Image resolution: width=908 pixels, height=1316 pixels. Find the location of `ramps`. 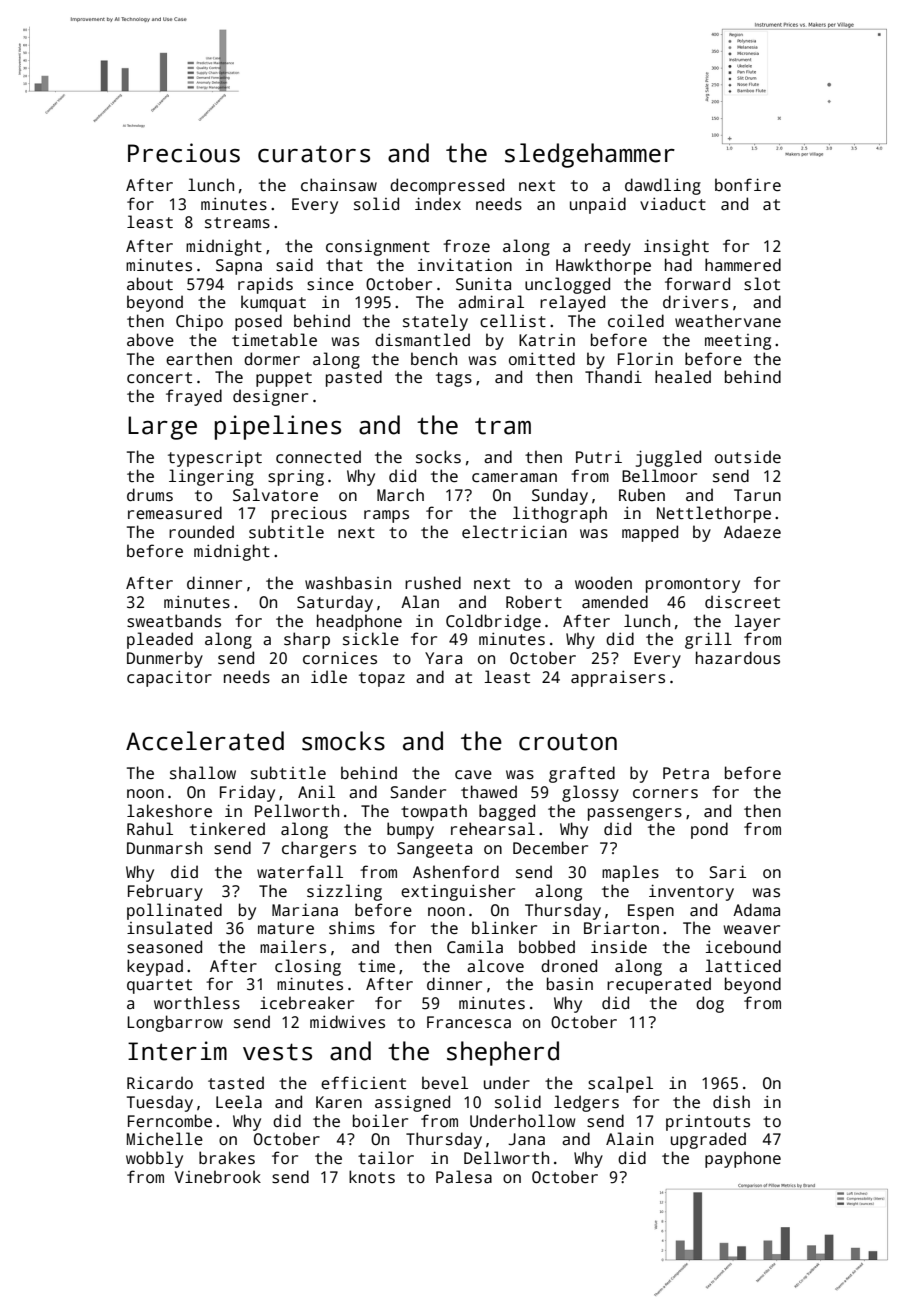

ramps is located at coordinates (386, 516).
